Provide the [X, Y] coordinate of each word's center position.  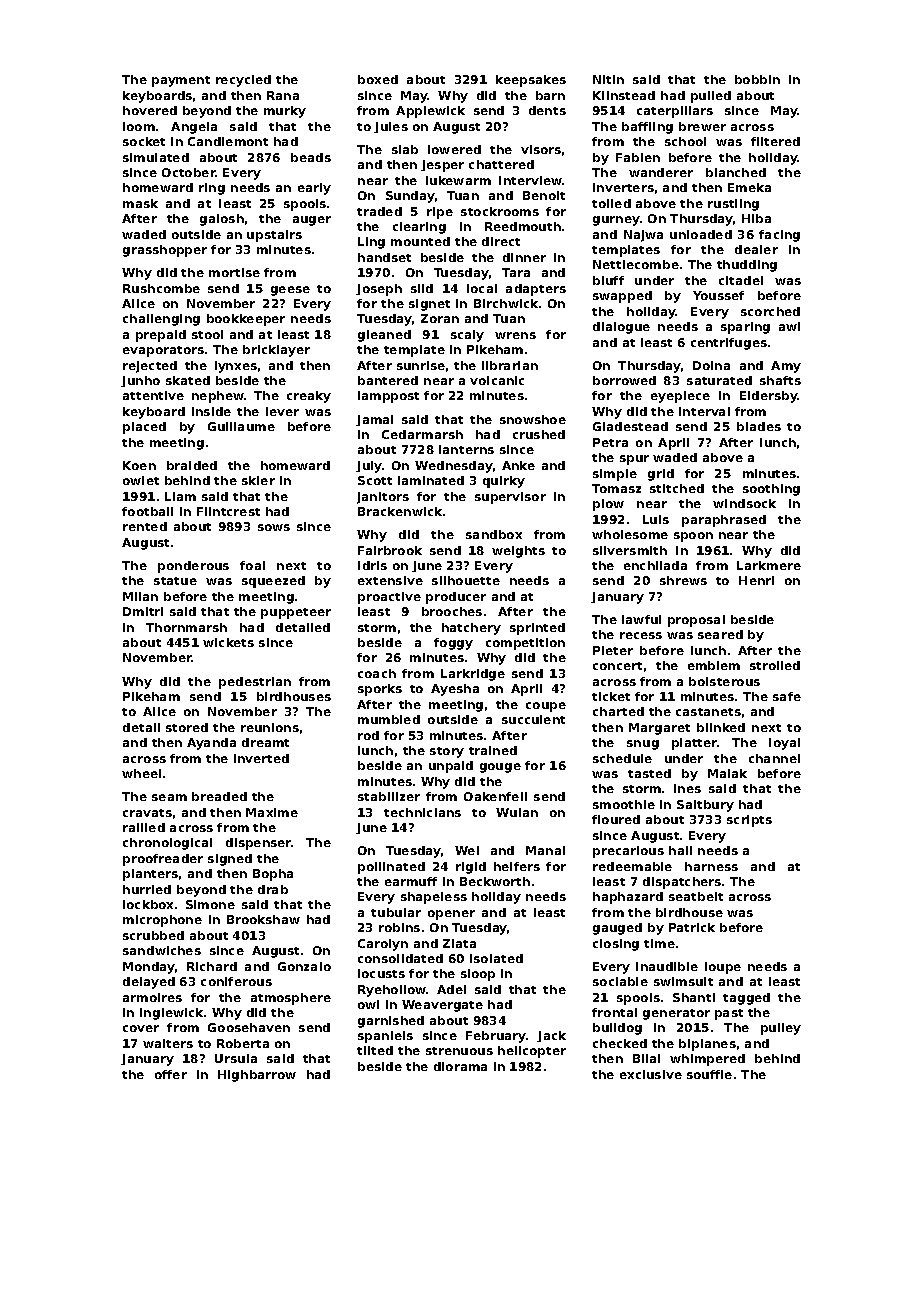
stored [187, 727]
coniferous [236, 981]
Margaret [659, 729]
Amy [786, 367]
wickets [228, 642]
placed [144, 428]
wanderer [661, 172]
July [369, 467]
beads [311, 157]
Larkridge [473, 675]
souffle [709, 1074]
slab [405, 149]
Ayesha [455, 690]
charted [618, 711]
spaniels [385, 1037]
